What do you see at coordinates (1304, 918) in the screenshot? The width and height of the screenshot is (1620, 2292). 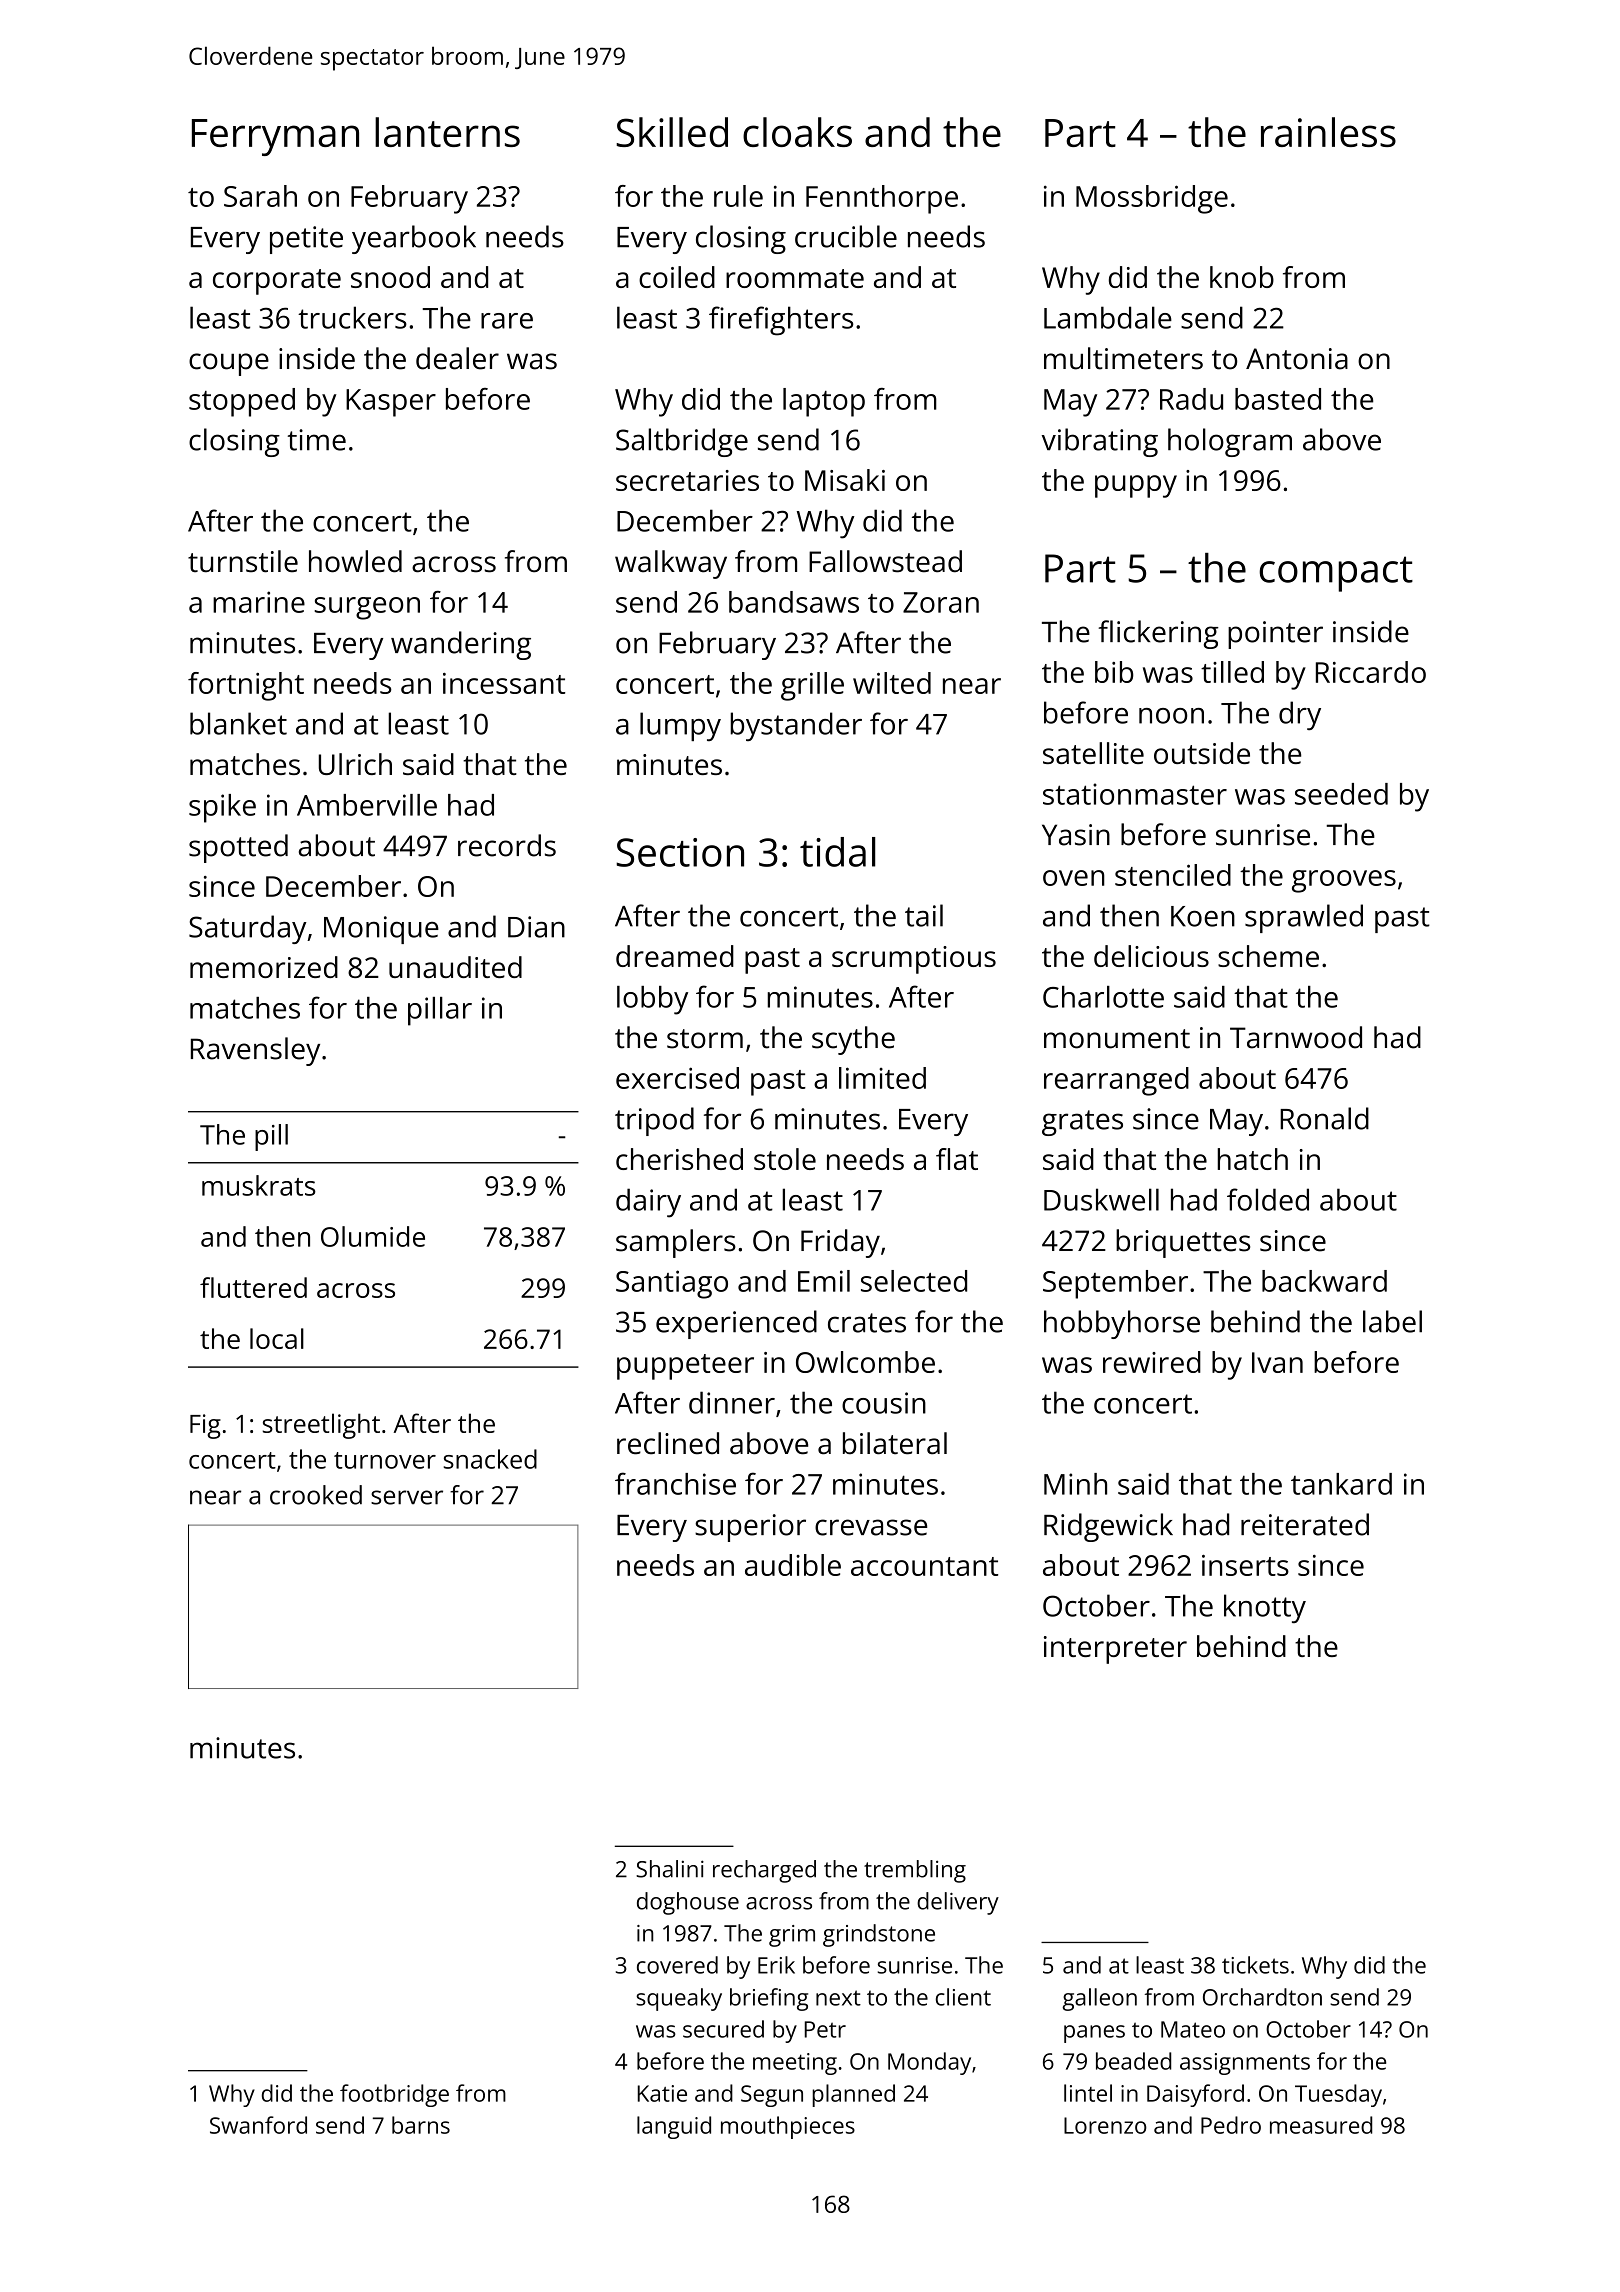 I see `sprawled` at bounding box center [1304, 918].
